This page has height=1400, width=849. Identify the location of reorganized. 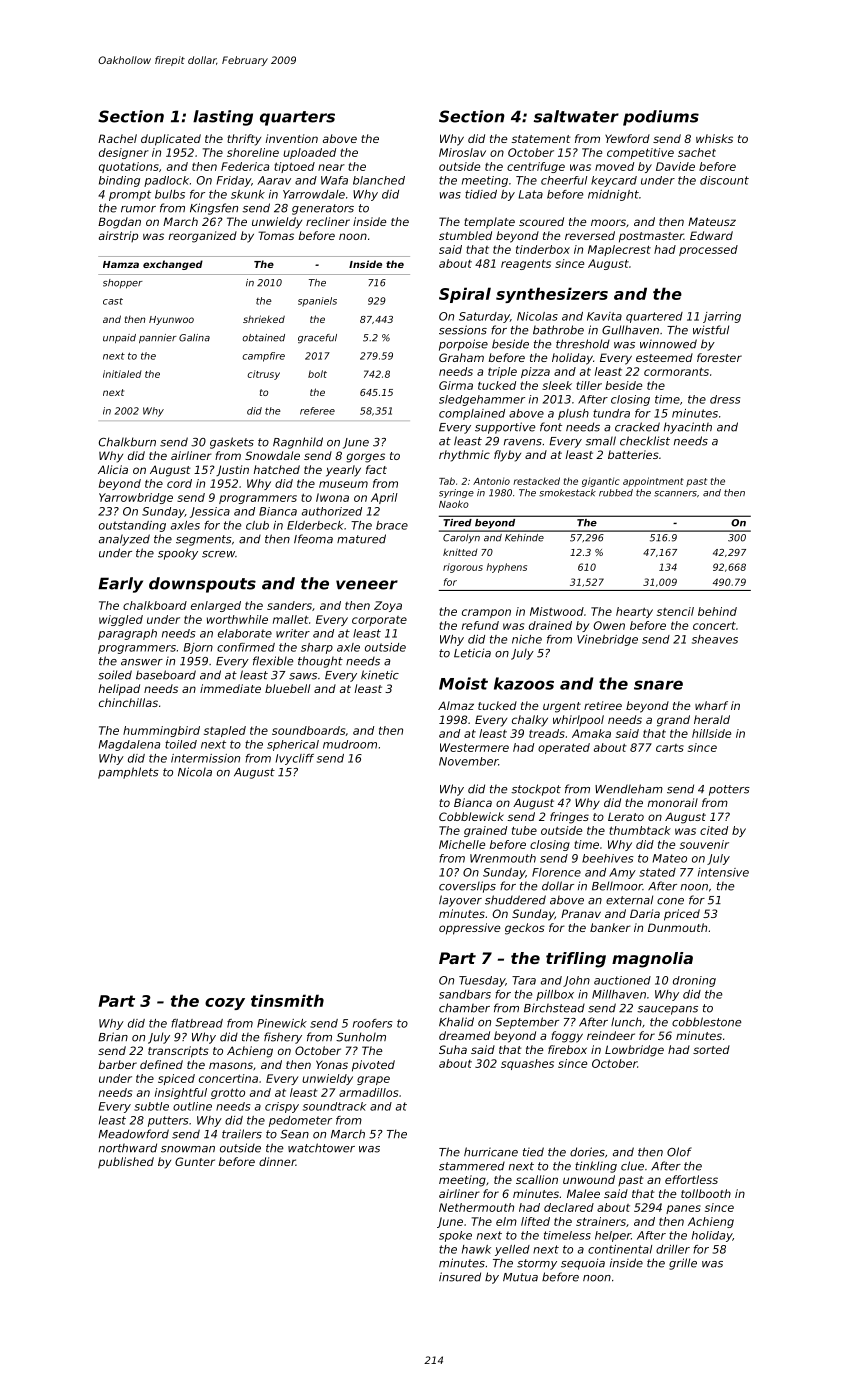
(203, 237).
